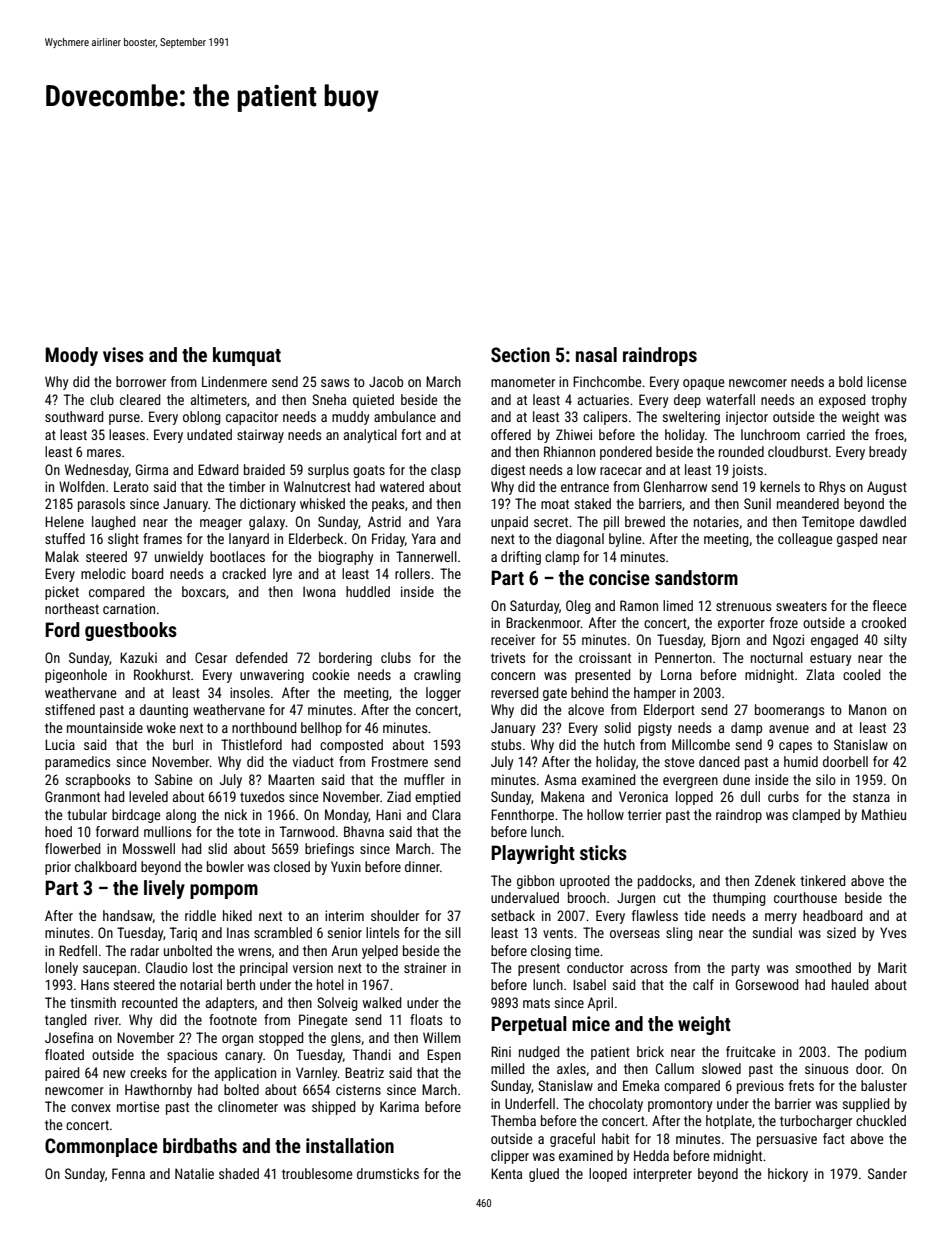 Image resolution: width=952 pixels, height=1233 pixels. I want to click on nasal, so click(596, 354).
